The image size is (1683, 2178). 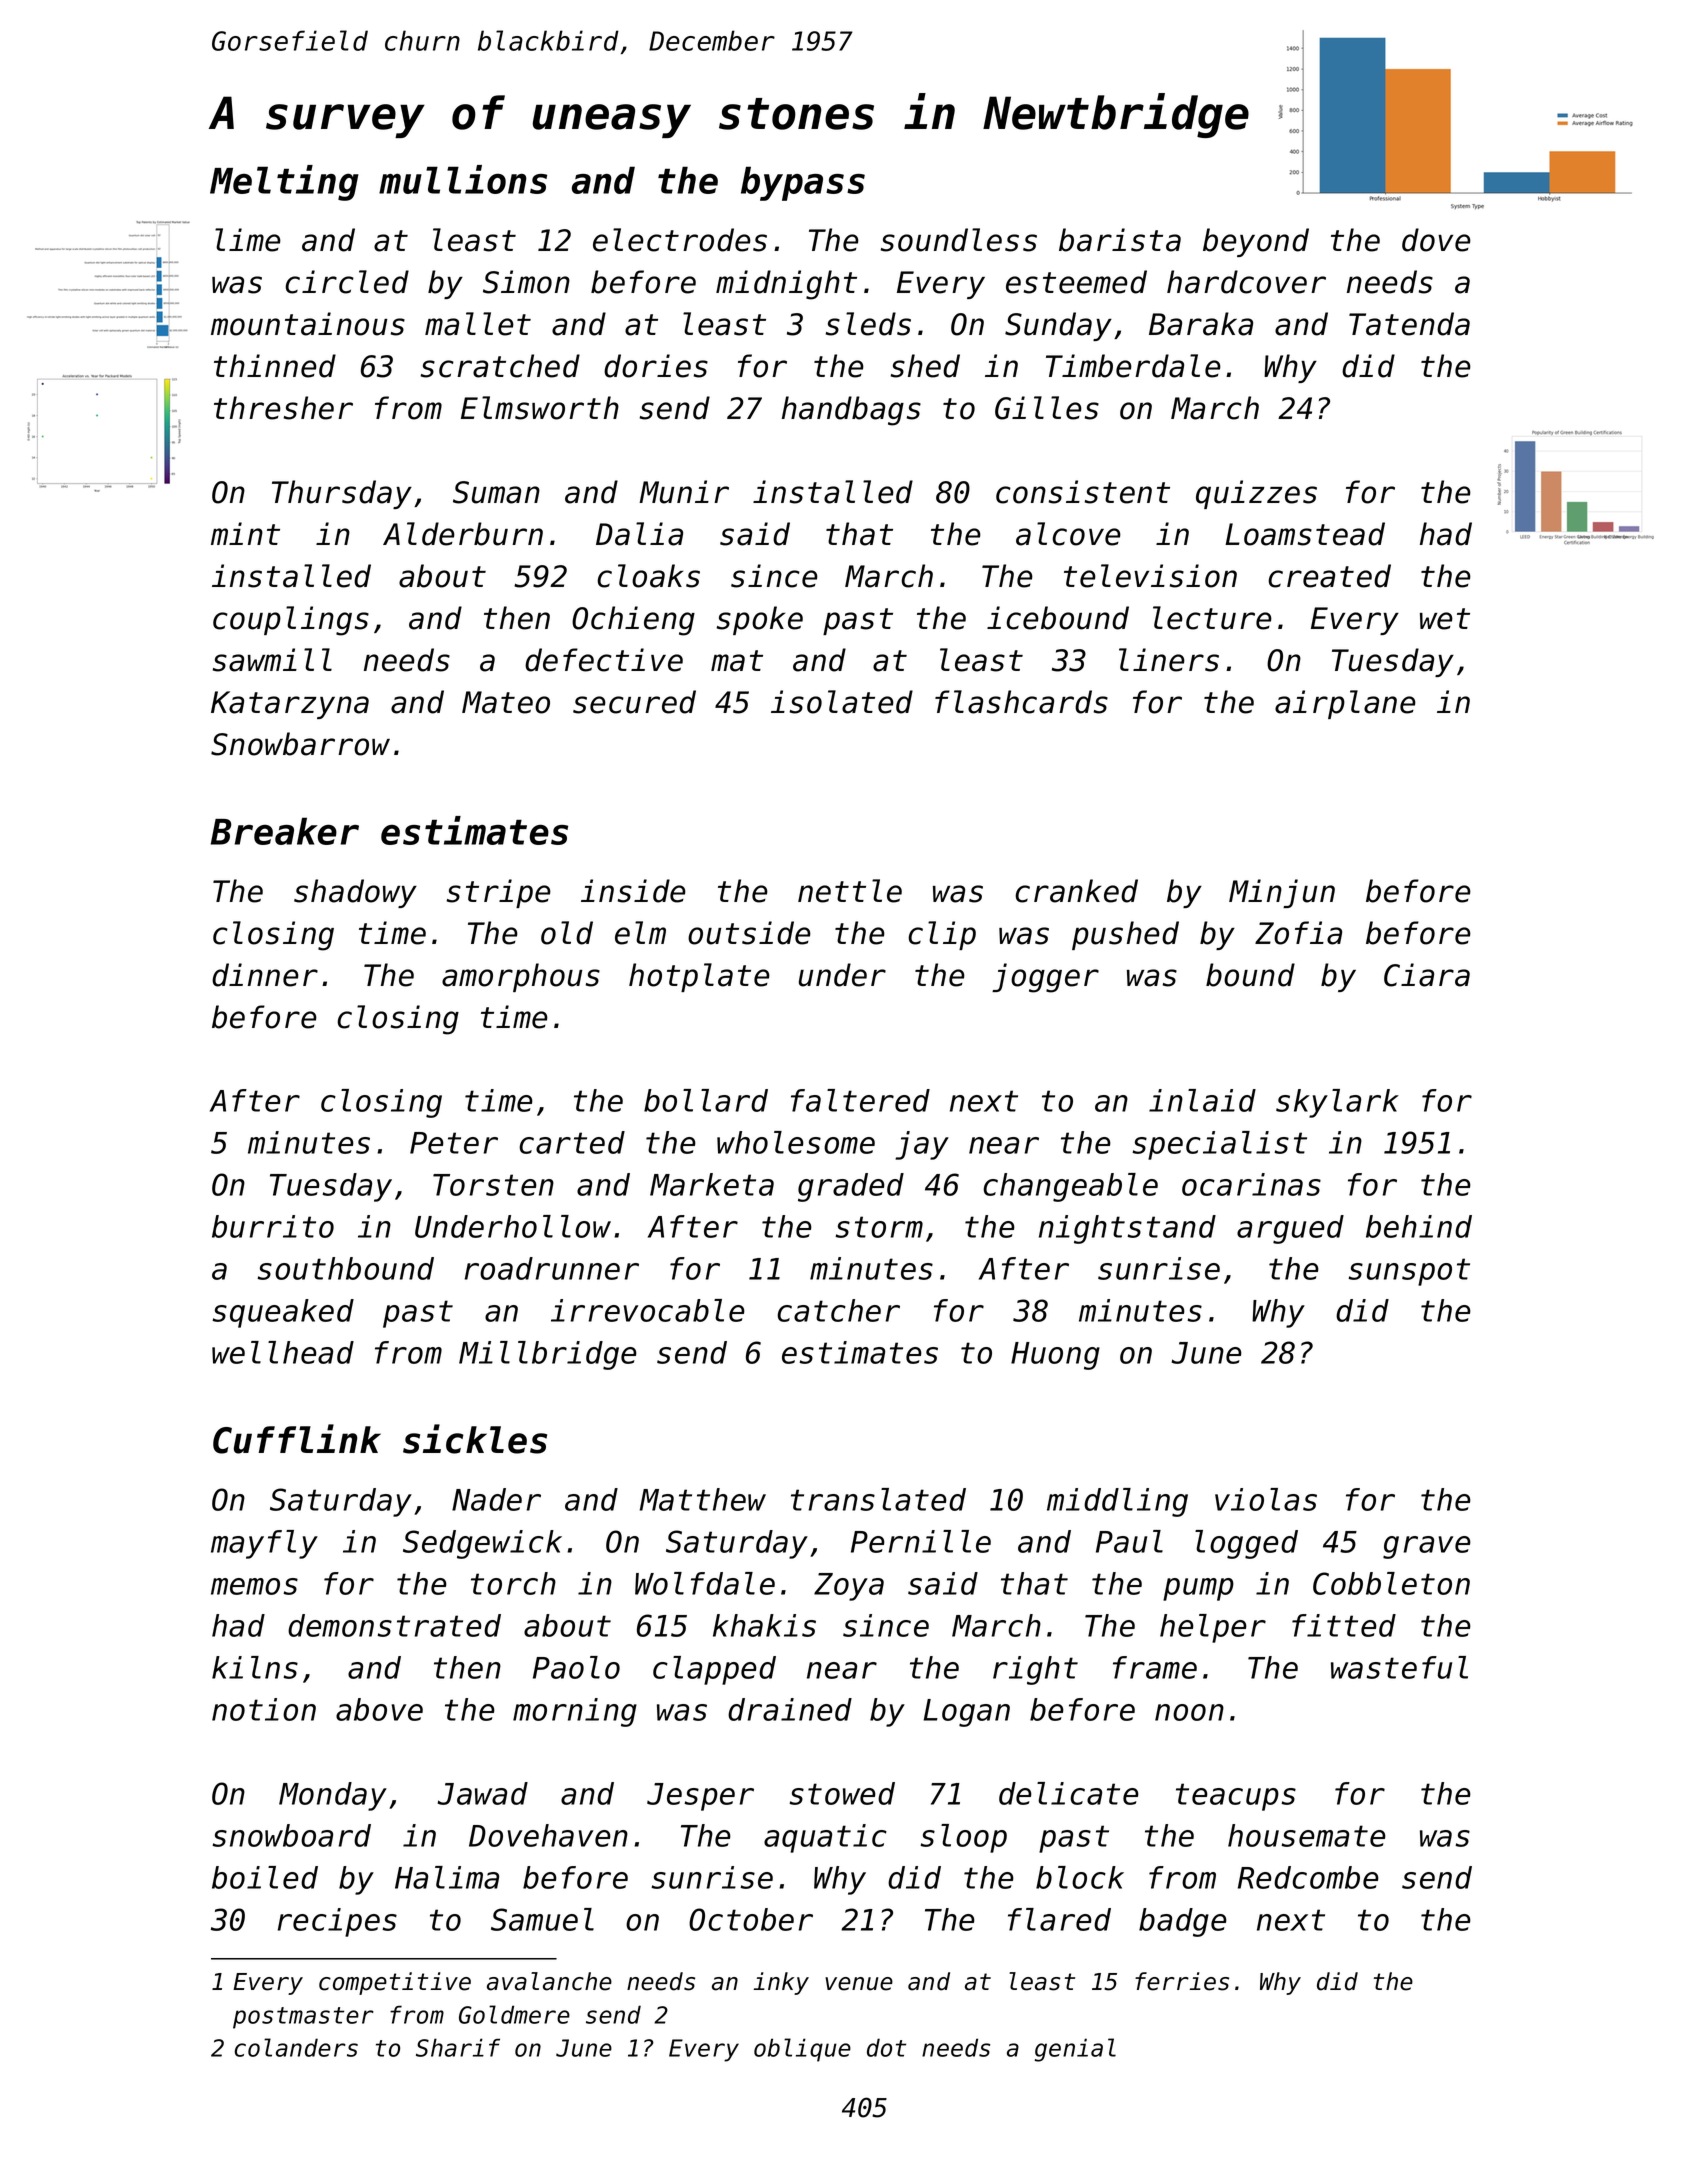 I want to click on Elmsworth, so click(x=540, y=408).
